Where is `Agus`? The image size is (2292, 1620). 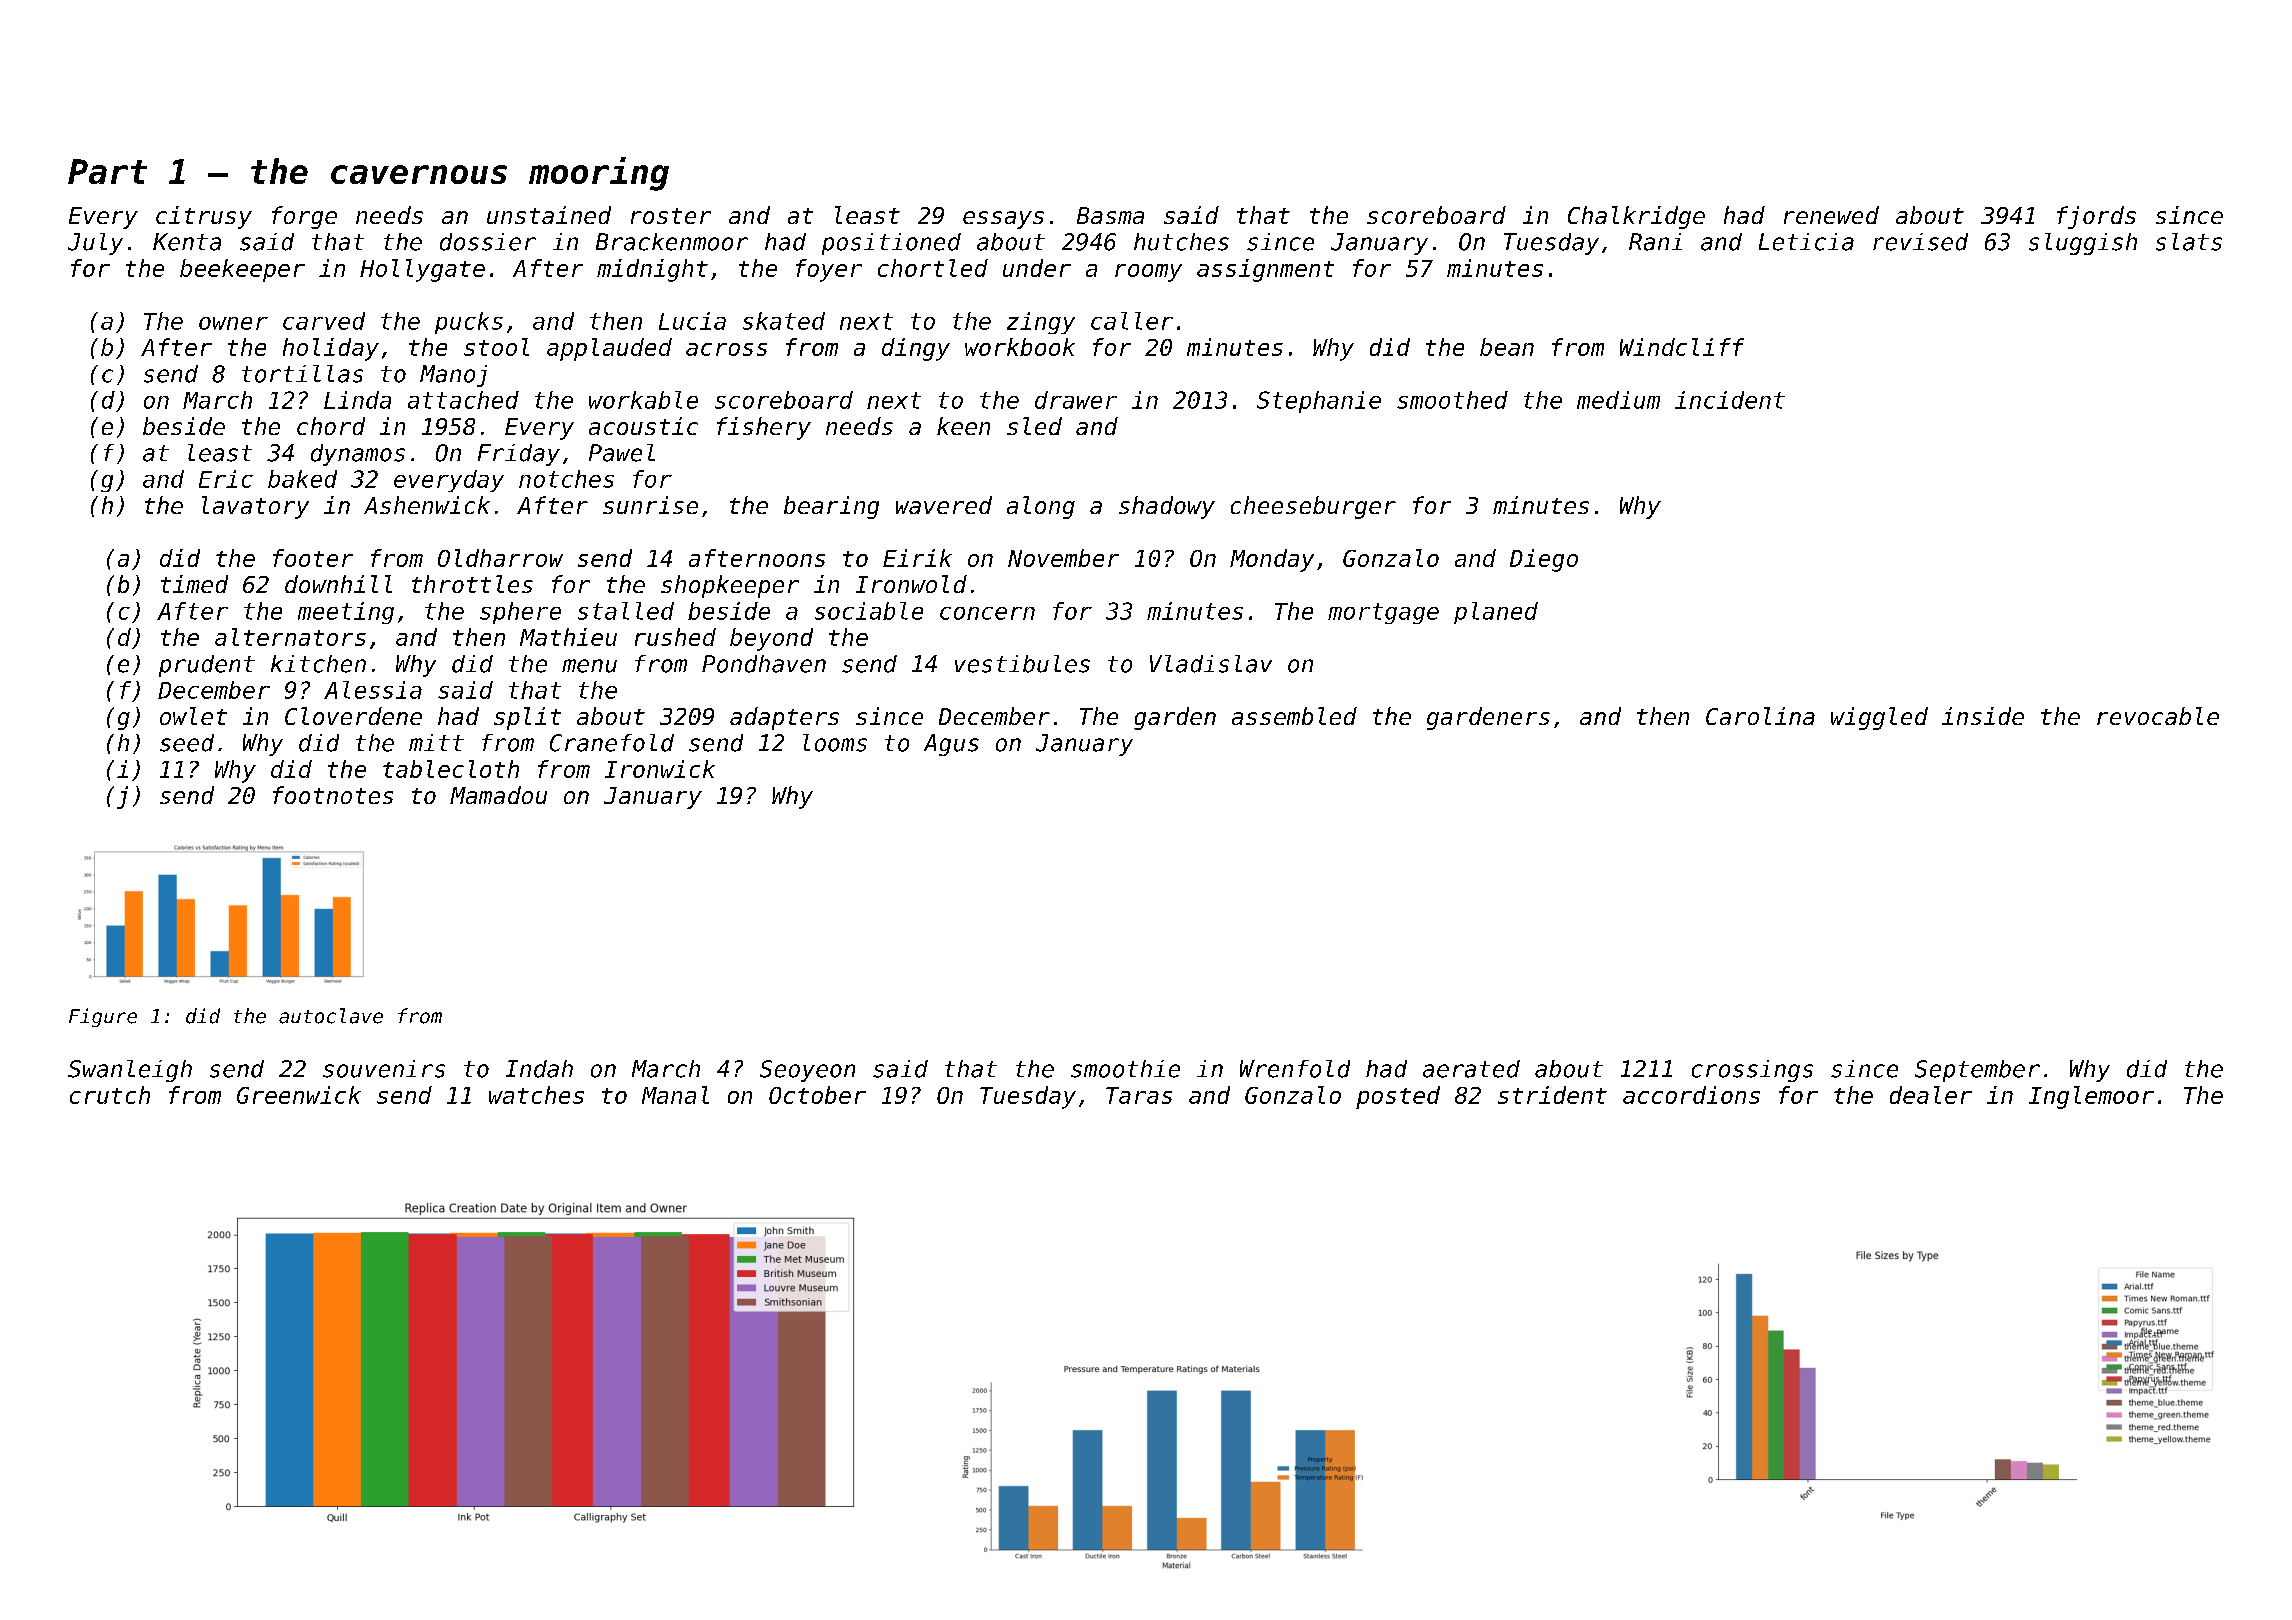 Agus is located at coordinates (951, 745).
